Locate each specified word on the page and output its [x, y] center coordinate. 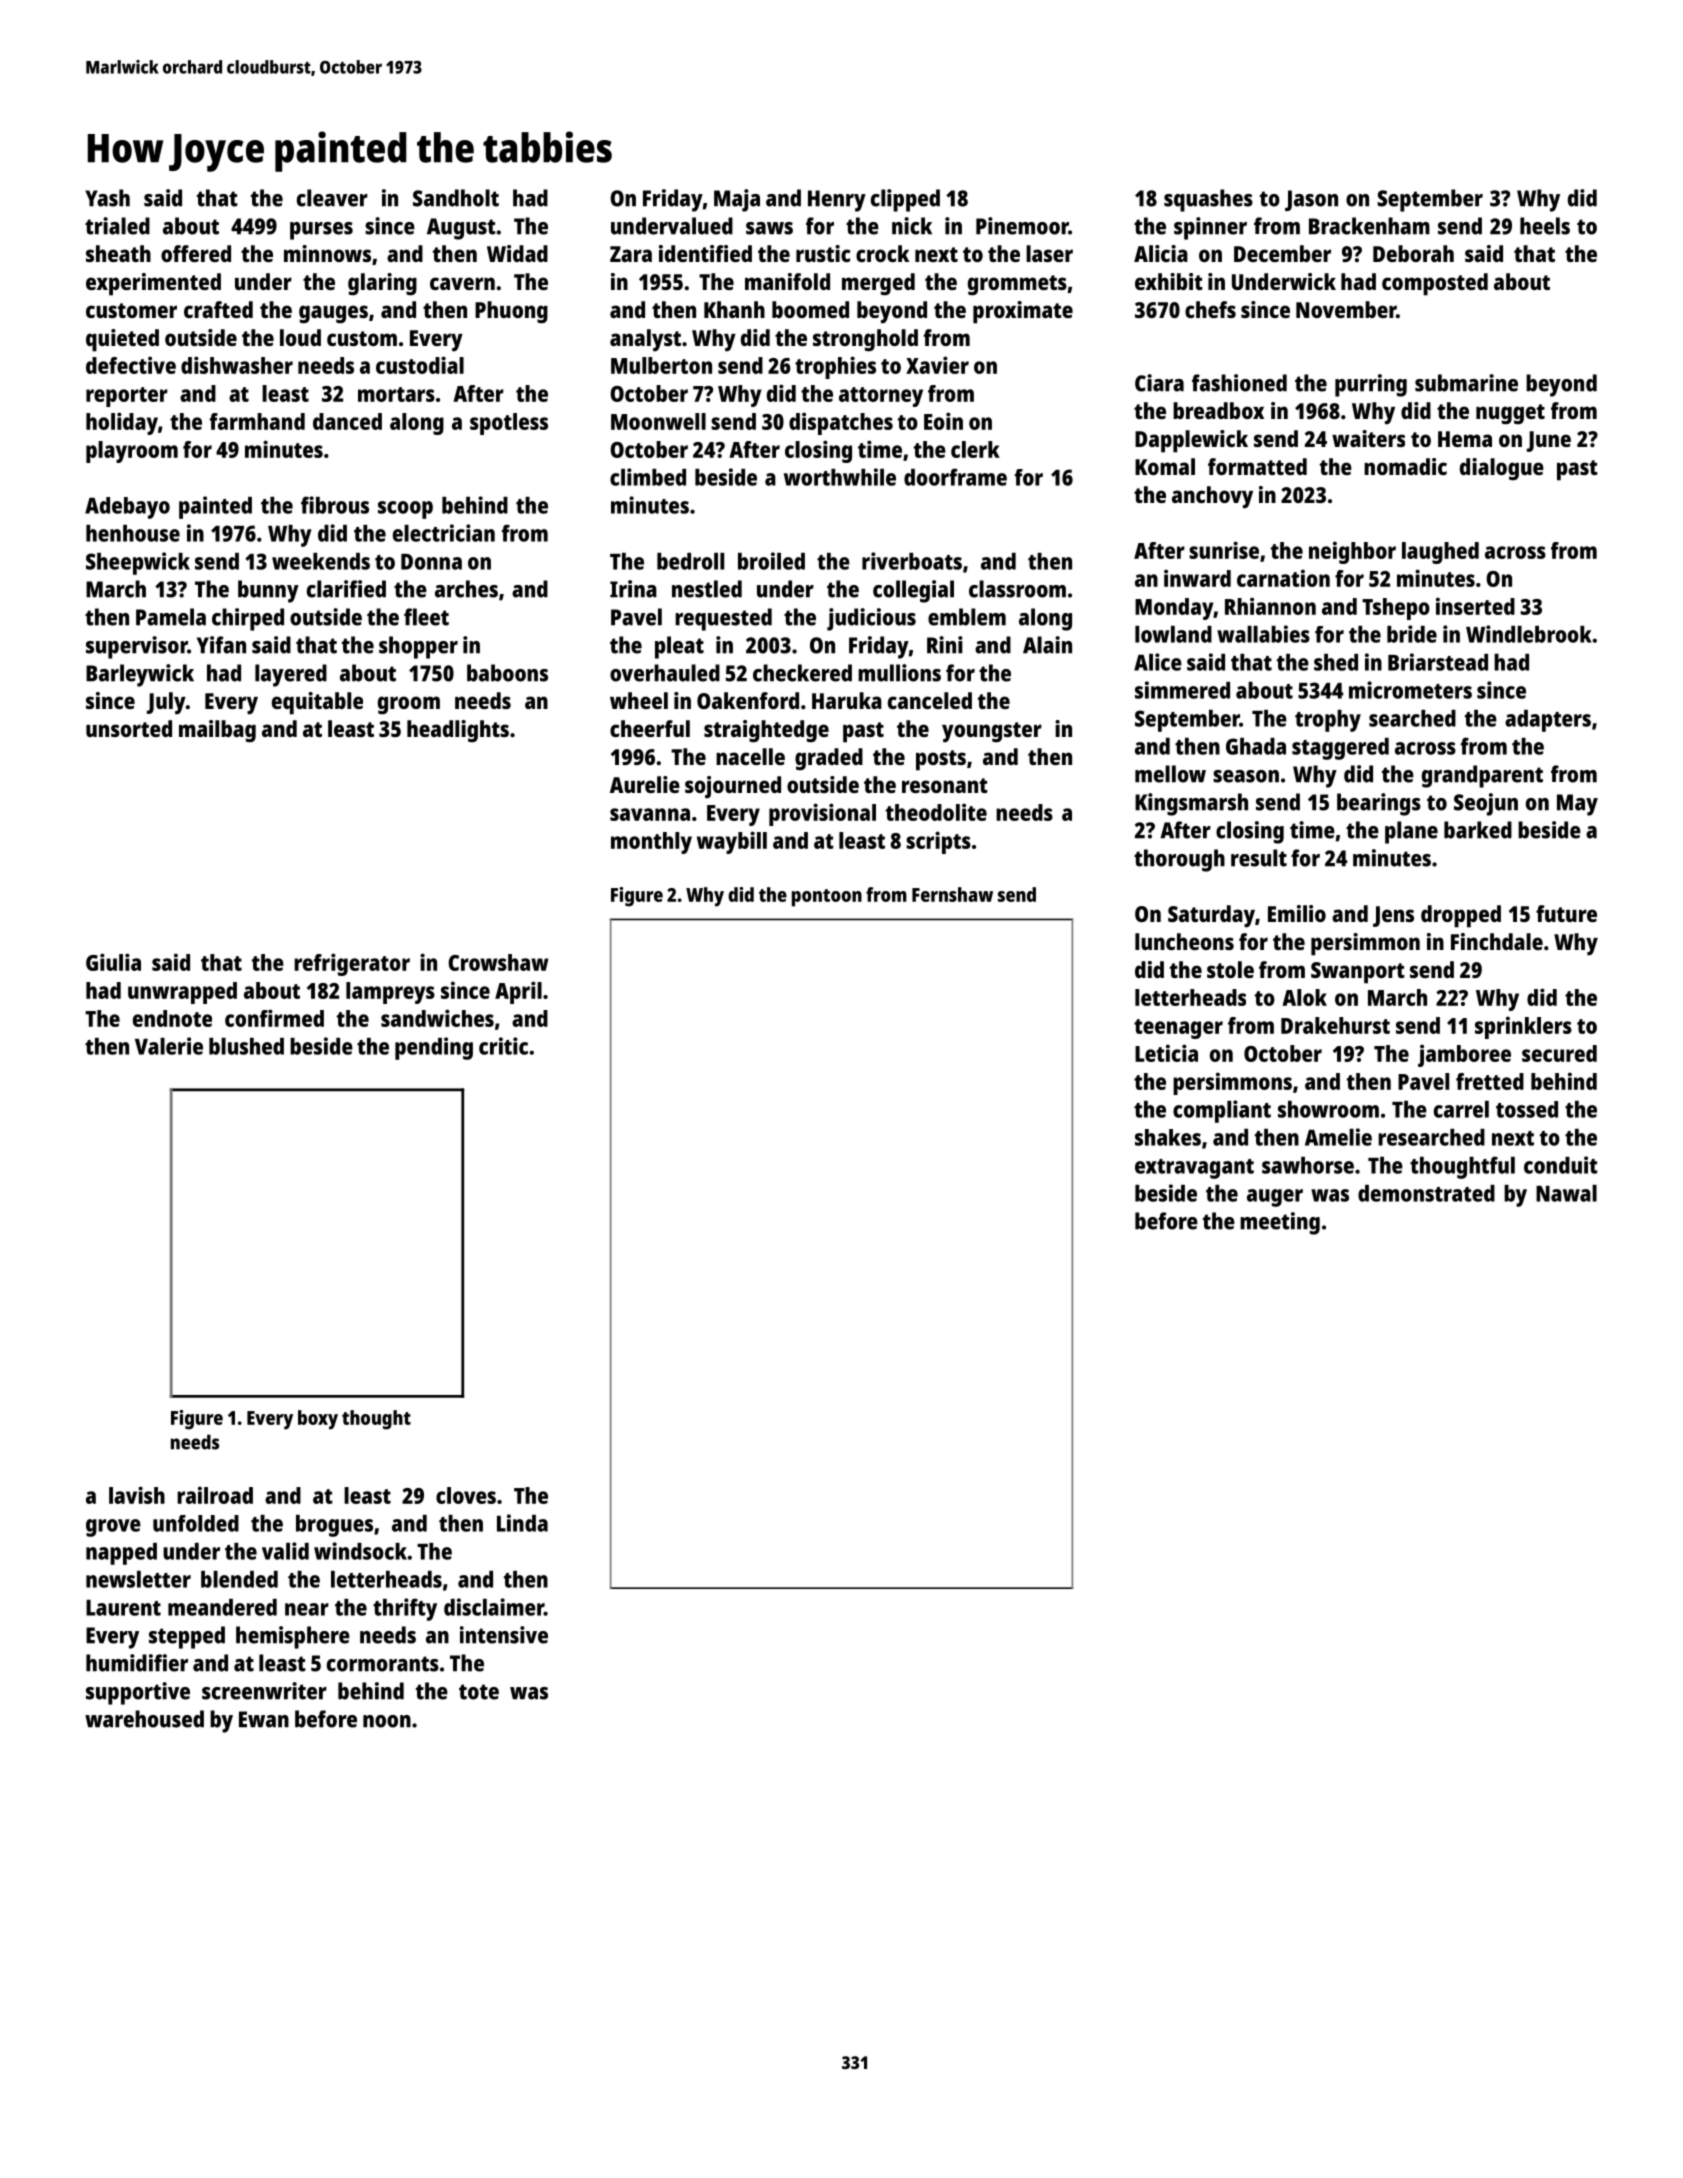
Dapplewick [1191, 441]
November [1346, 309]
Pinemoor [1022, 226]
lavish [137, 1495]
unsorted [129, 728]
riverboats [912, 561]
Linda [522, 1523]
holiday [122, 423]
